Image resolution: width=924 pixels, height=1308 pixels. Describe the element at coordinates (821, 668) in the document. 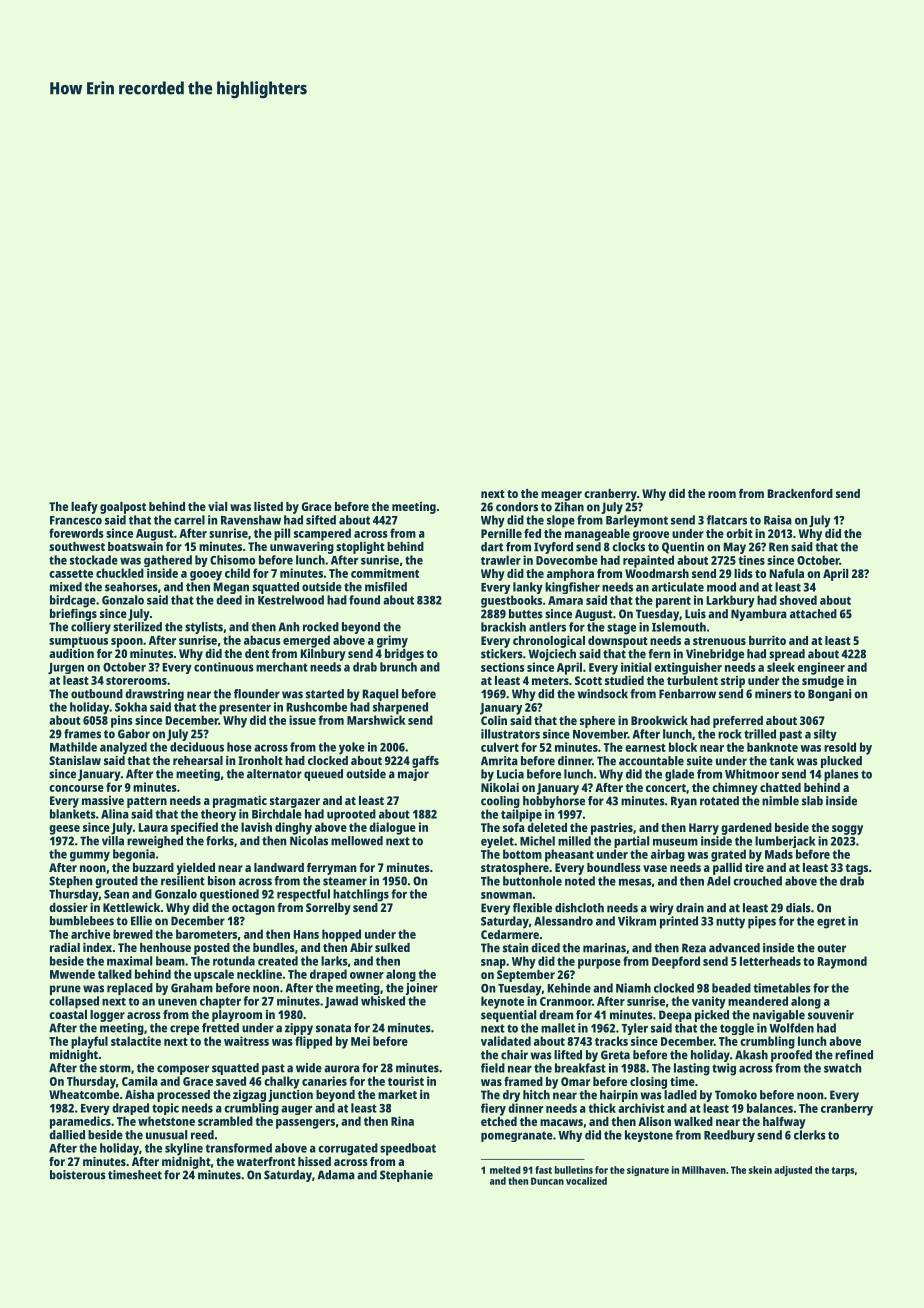

I see `engineer` at that location.
